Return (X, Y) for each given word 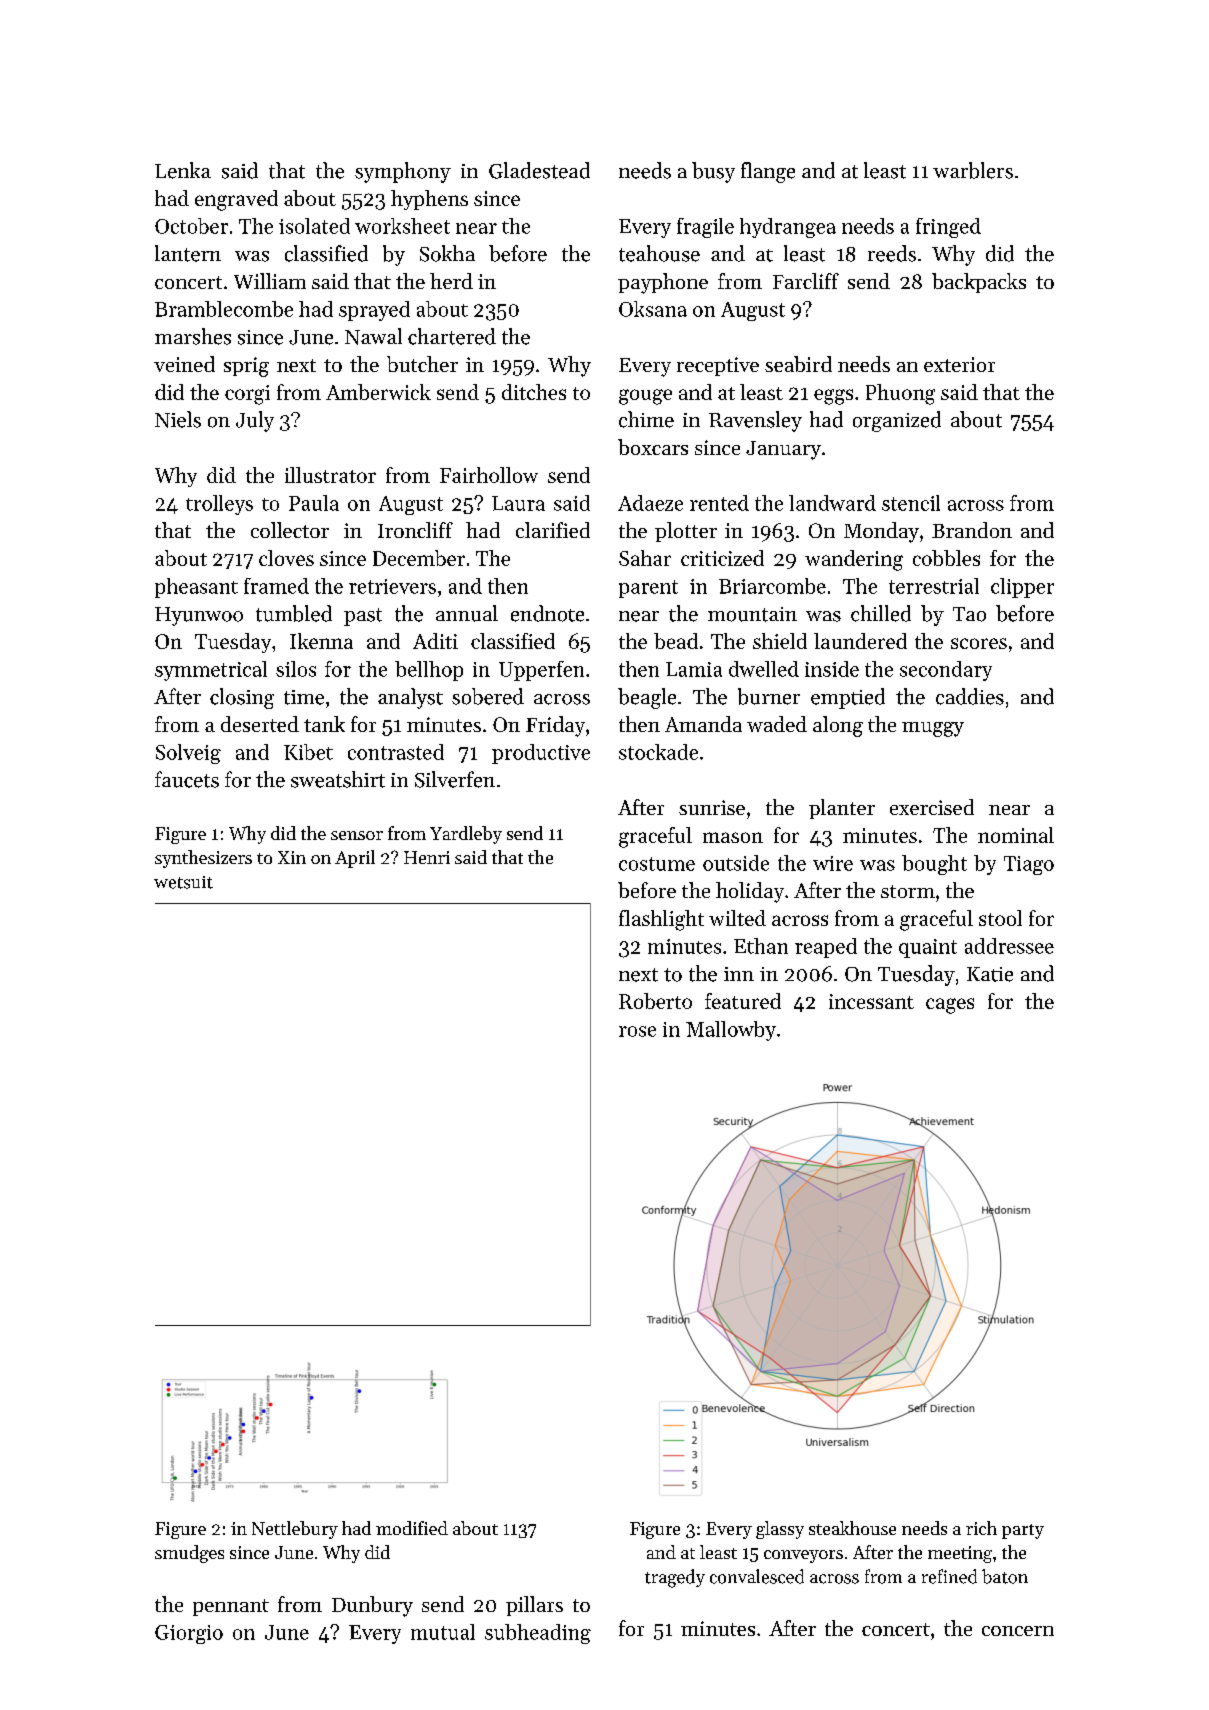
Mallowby (731, 1031)
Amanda (703, 724)
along (838, 726)
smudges (189, 1554)
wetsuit (183, 882)
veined (184, 364)
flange (768, 172)
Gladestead (539, 170)
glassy (780, 1530)
